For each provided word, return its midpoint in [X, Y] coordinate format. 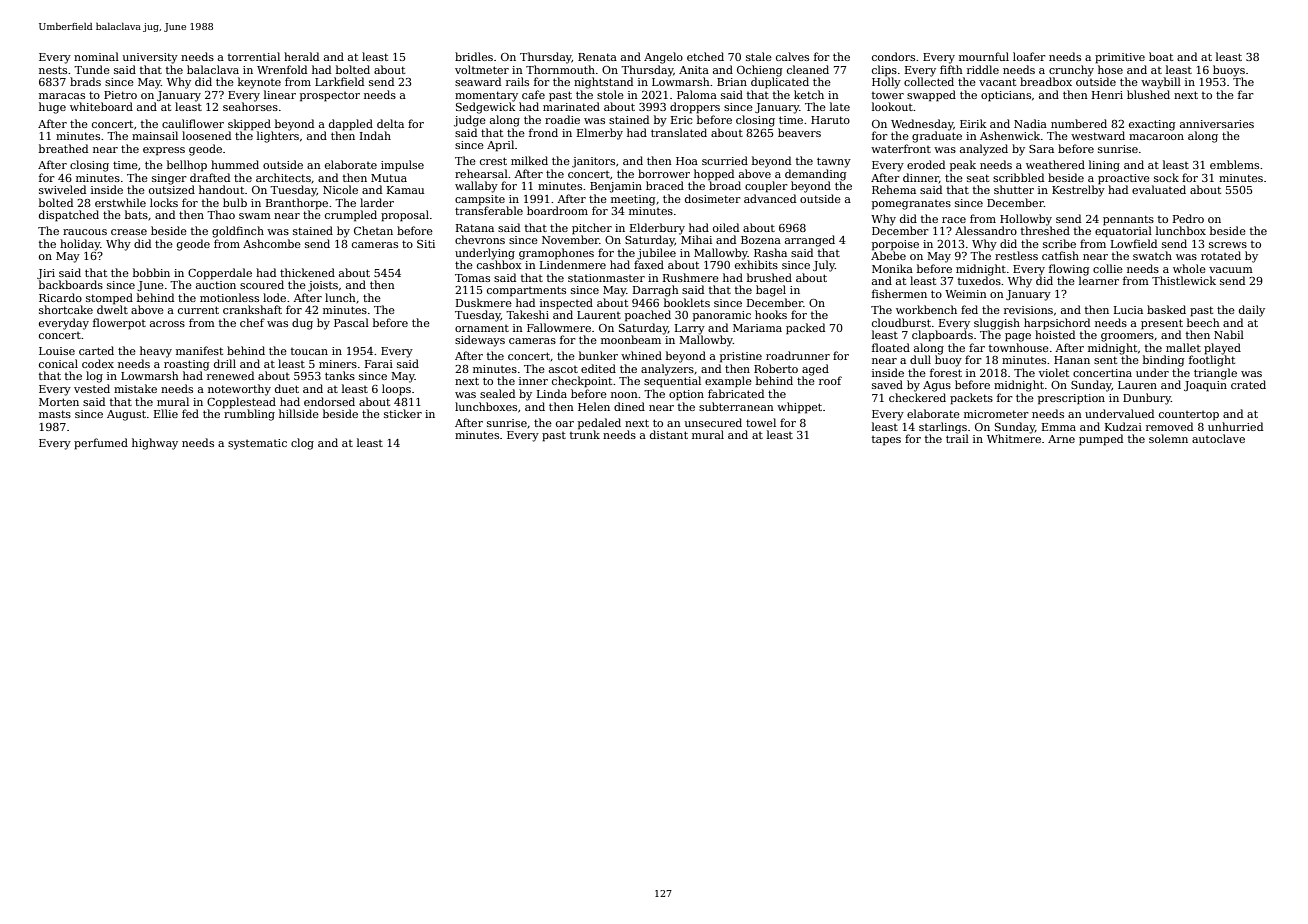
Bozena [761, 240]
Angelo [663, 58]
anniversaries [1217, 124]
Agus [937, 386]
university [150, 58]
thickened [307, 272]
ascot [563, 369]
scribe [1059, 243]
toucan [309, 351]
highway [155, 444]
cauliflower [193, 123]
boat [1161, 56]
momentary [486, 96]
